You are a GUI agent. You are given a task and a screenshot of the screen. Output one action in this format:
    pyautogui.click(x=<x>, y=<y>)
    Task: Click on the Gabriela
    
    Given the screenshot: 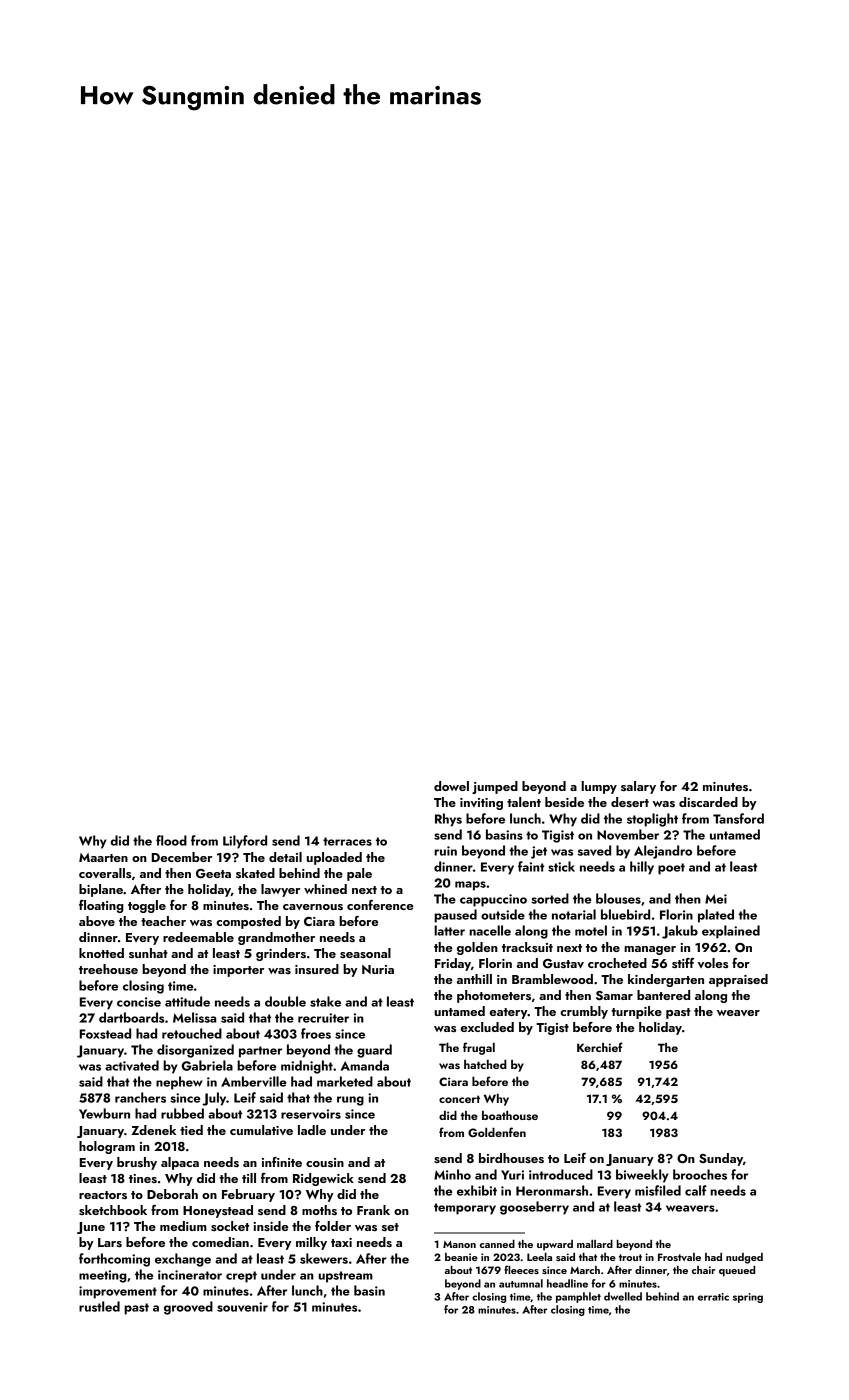 What is the action you would take?
    pyautogui.click(x=207, y=1065)
